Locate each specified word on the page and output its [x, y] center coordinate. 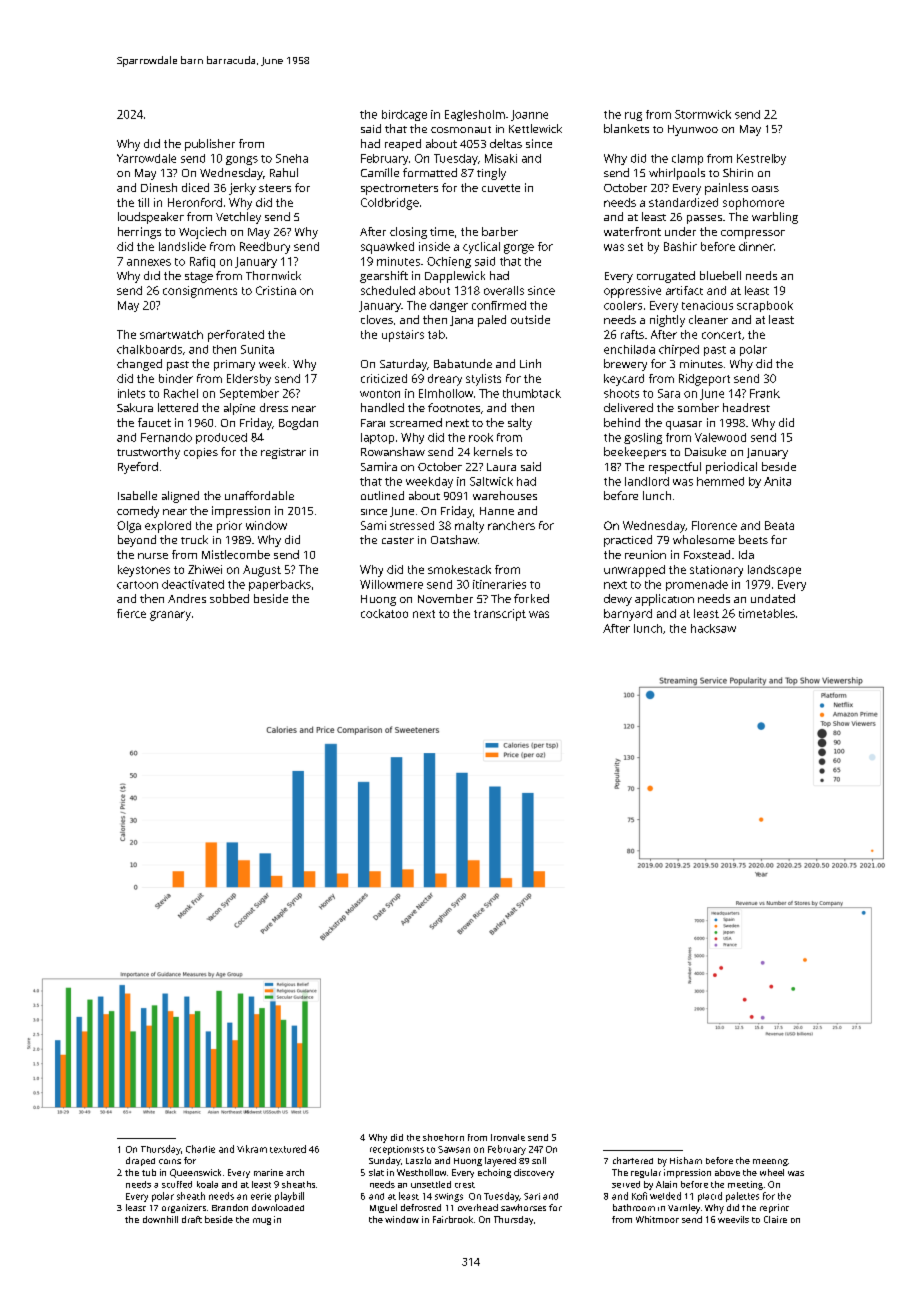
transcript [500, 615]
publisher [210, 145]
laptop [377, 438]
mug [262, 1221]
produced [221, 438]
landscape [774, 571]
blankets [626, 128]
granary [170, 616]
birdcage [404, 115]
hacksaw [713, 628]
